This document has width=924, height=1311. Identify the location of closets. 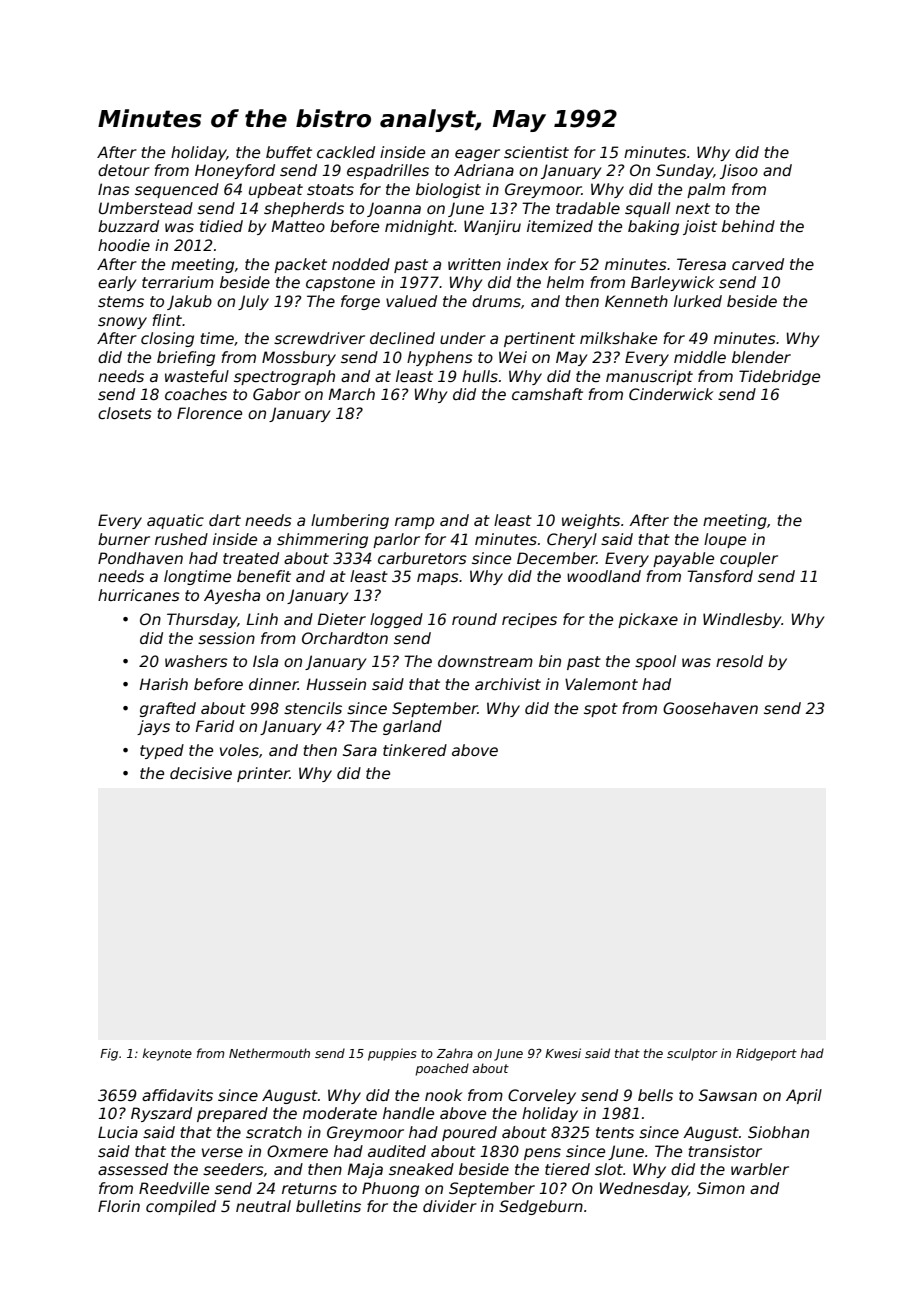
(125, 413).
